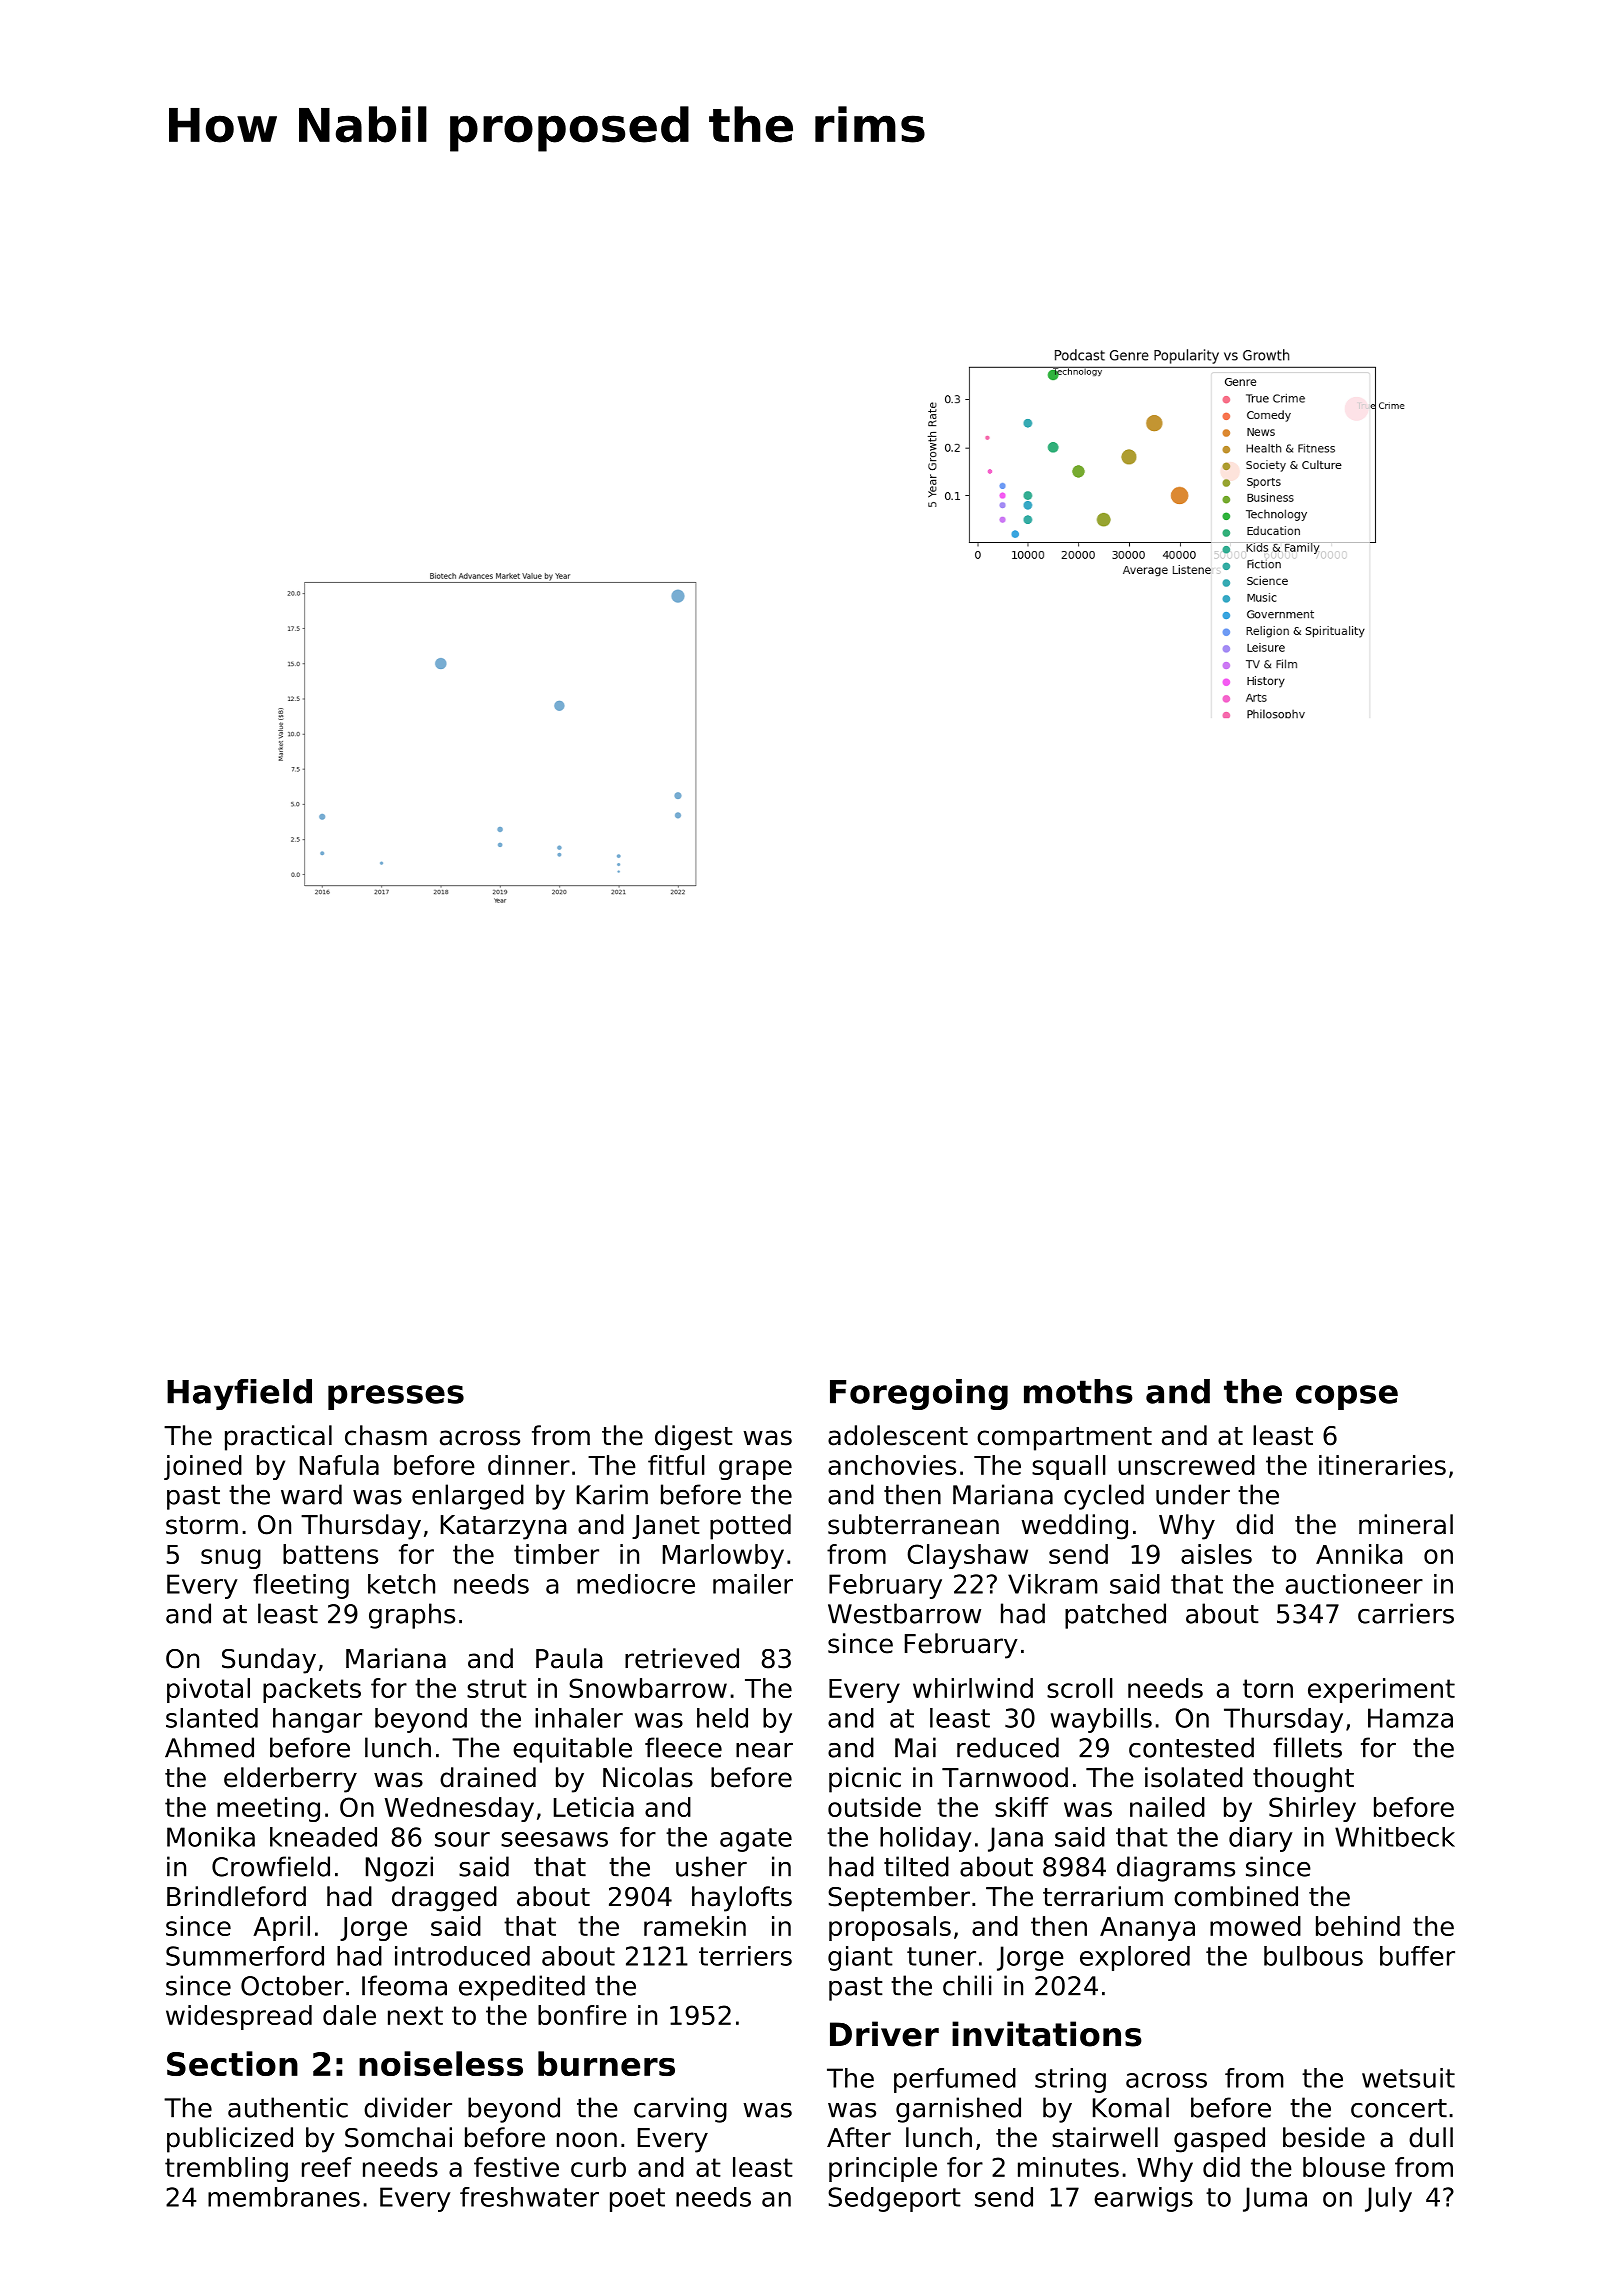 The width and height of the screenshot is (1620, 2292). What do you see at coordinates (1359, 1554) in the screenshot?
I see `Annika` at bounding box center [1359, 1554].
